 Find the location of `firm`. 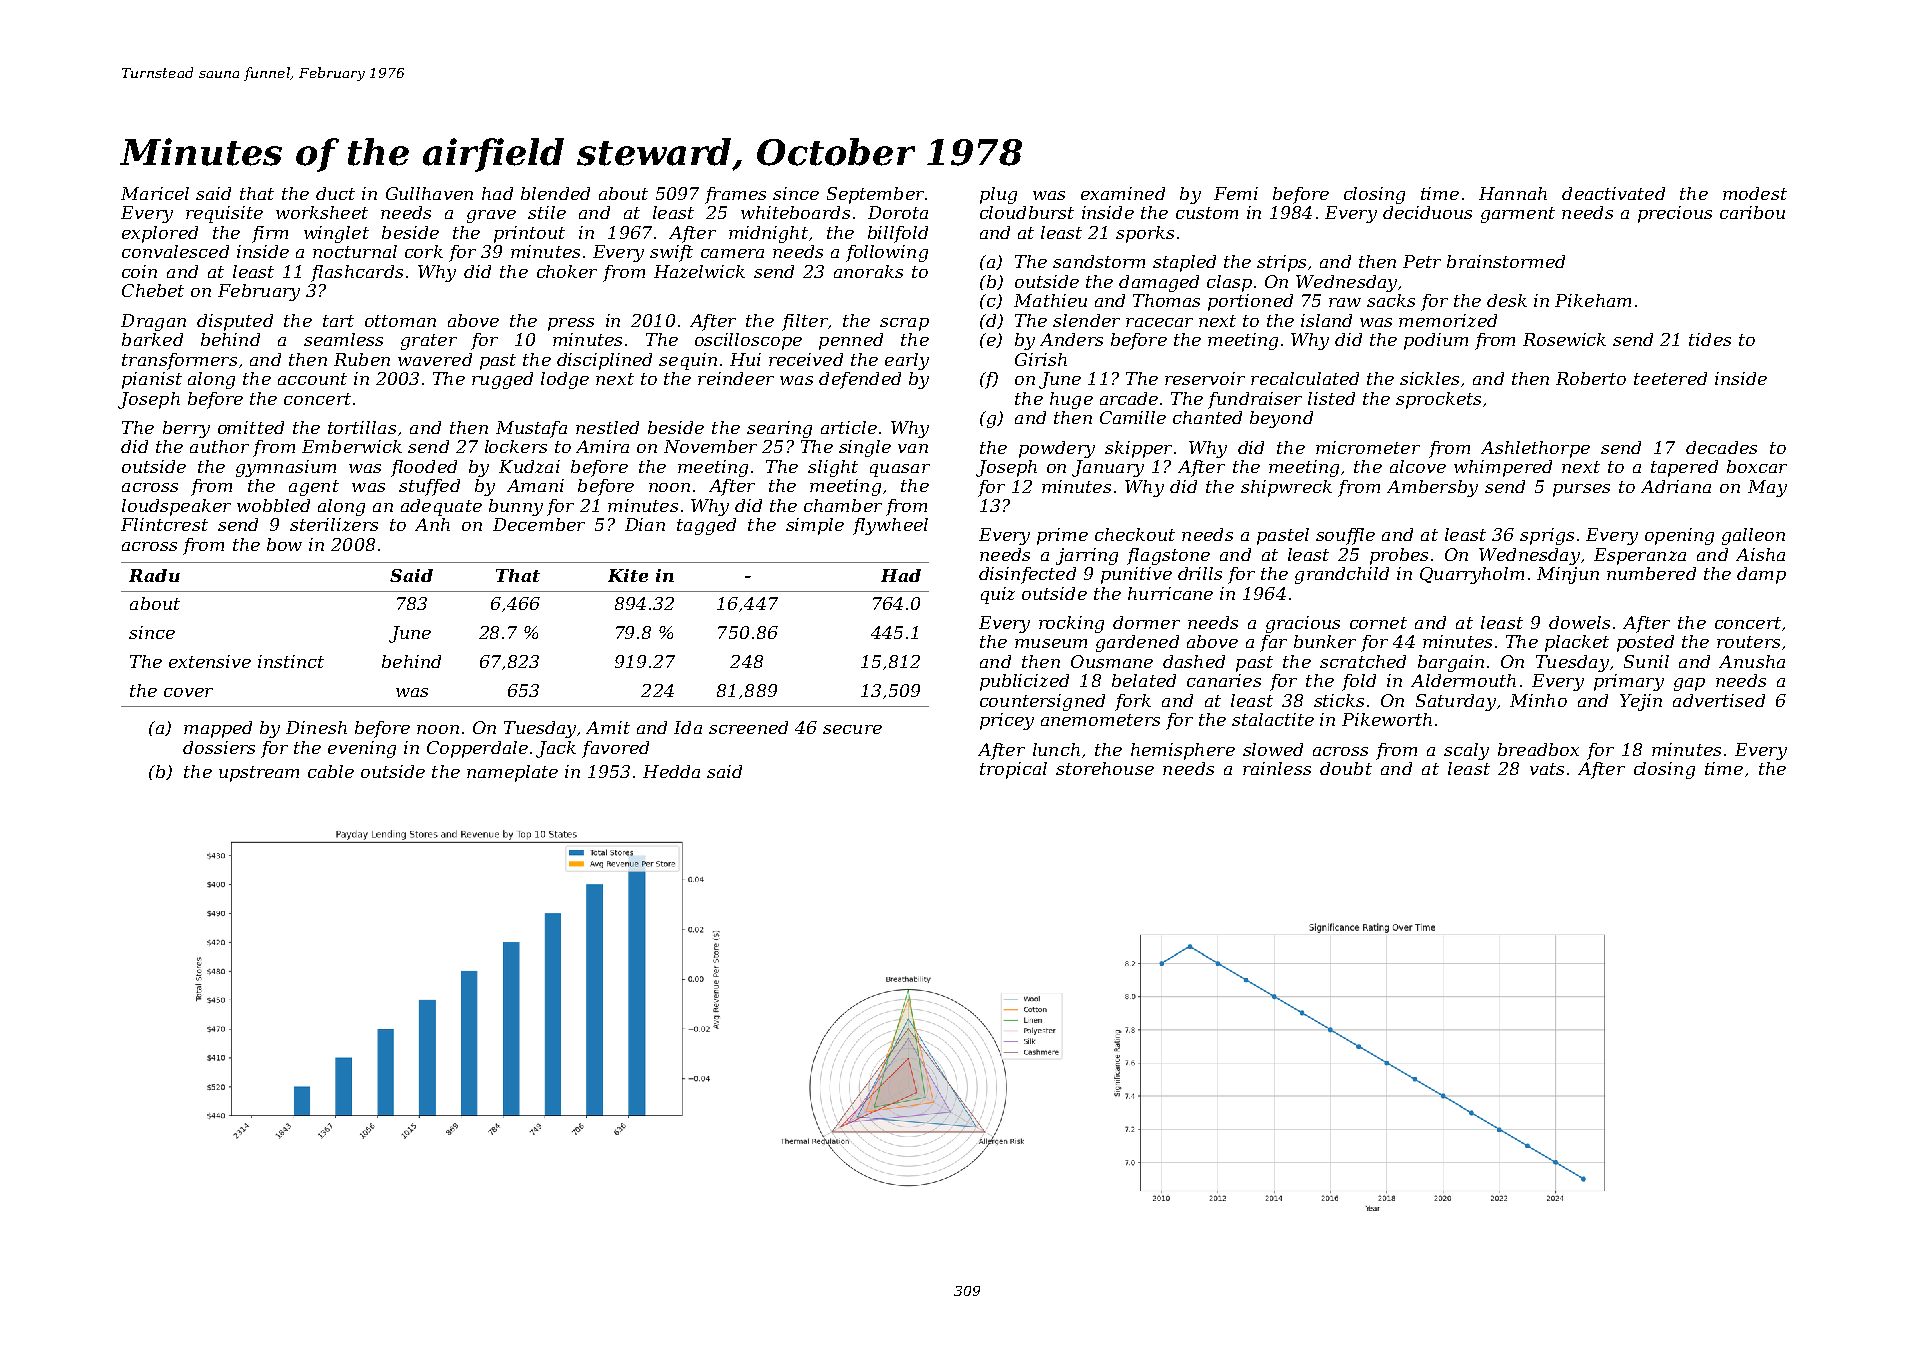

firm is located at coordinates (270, 234).
